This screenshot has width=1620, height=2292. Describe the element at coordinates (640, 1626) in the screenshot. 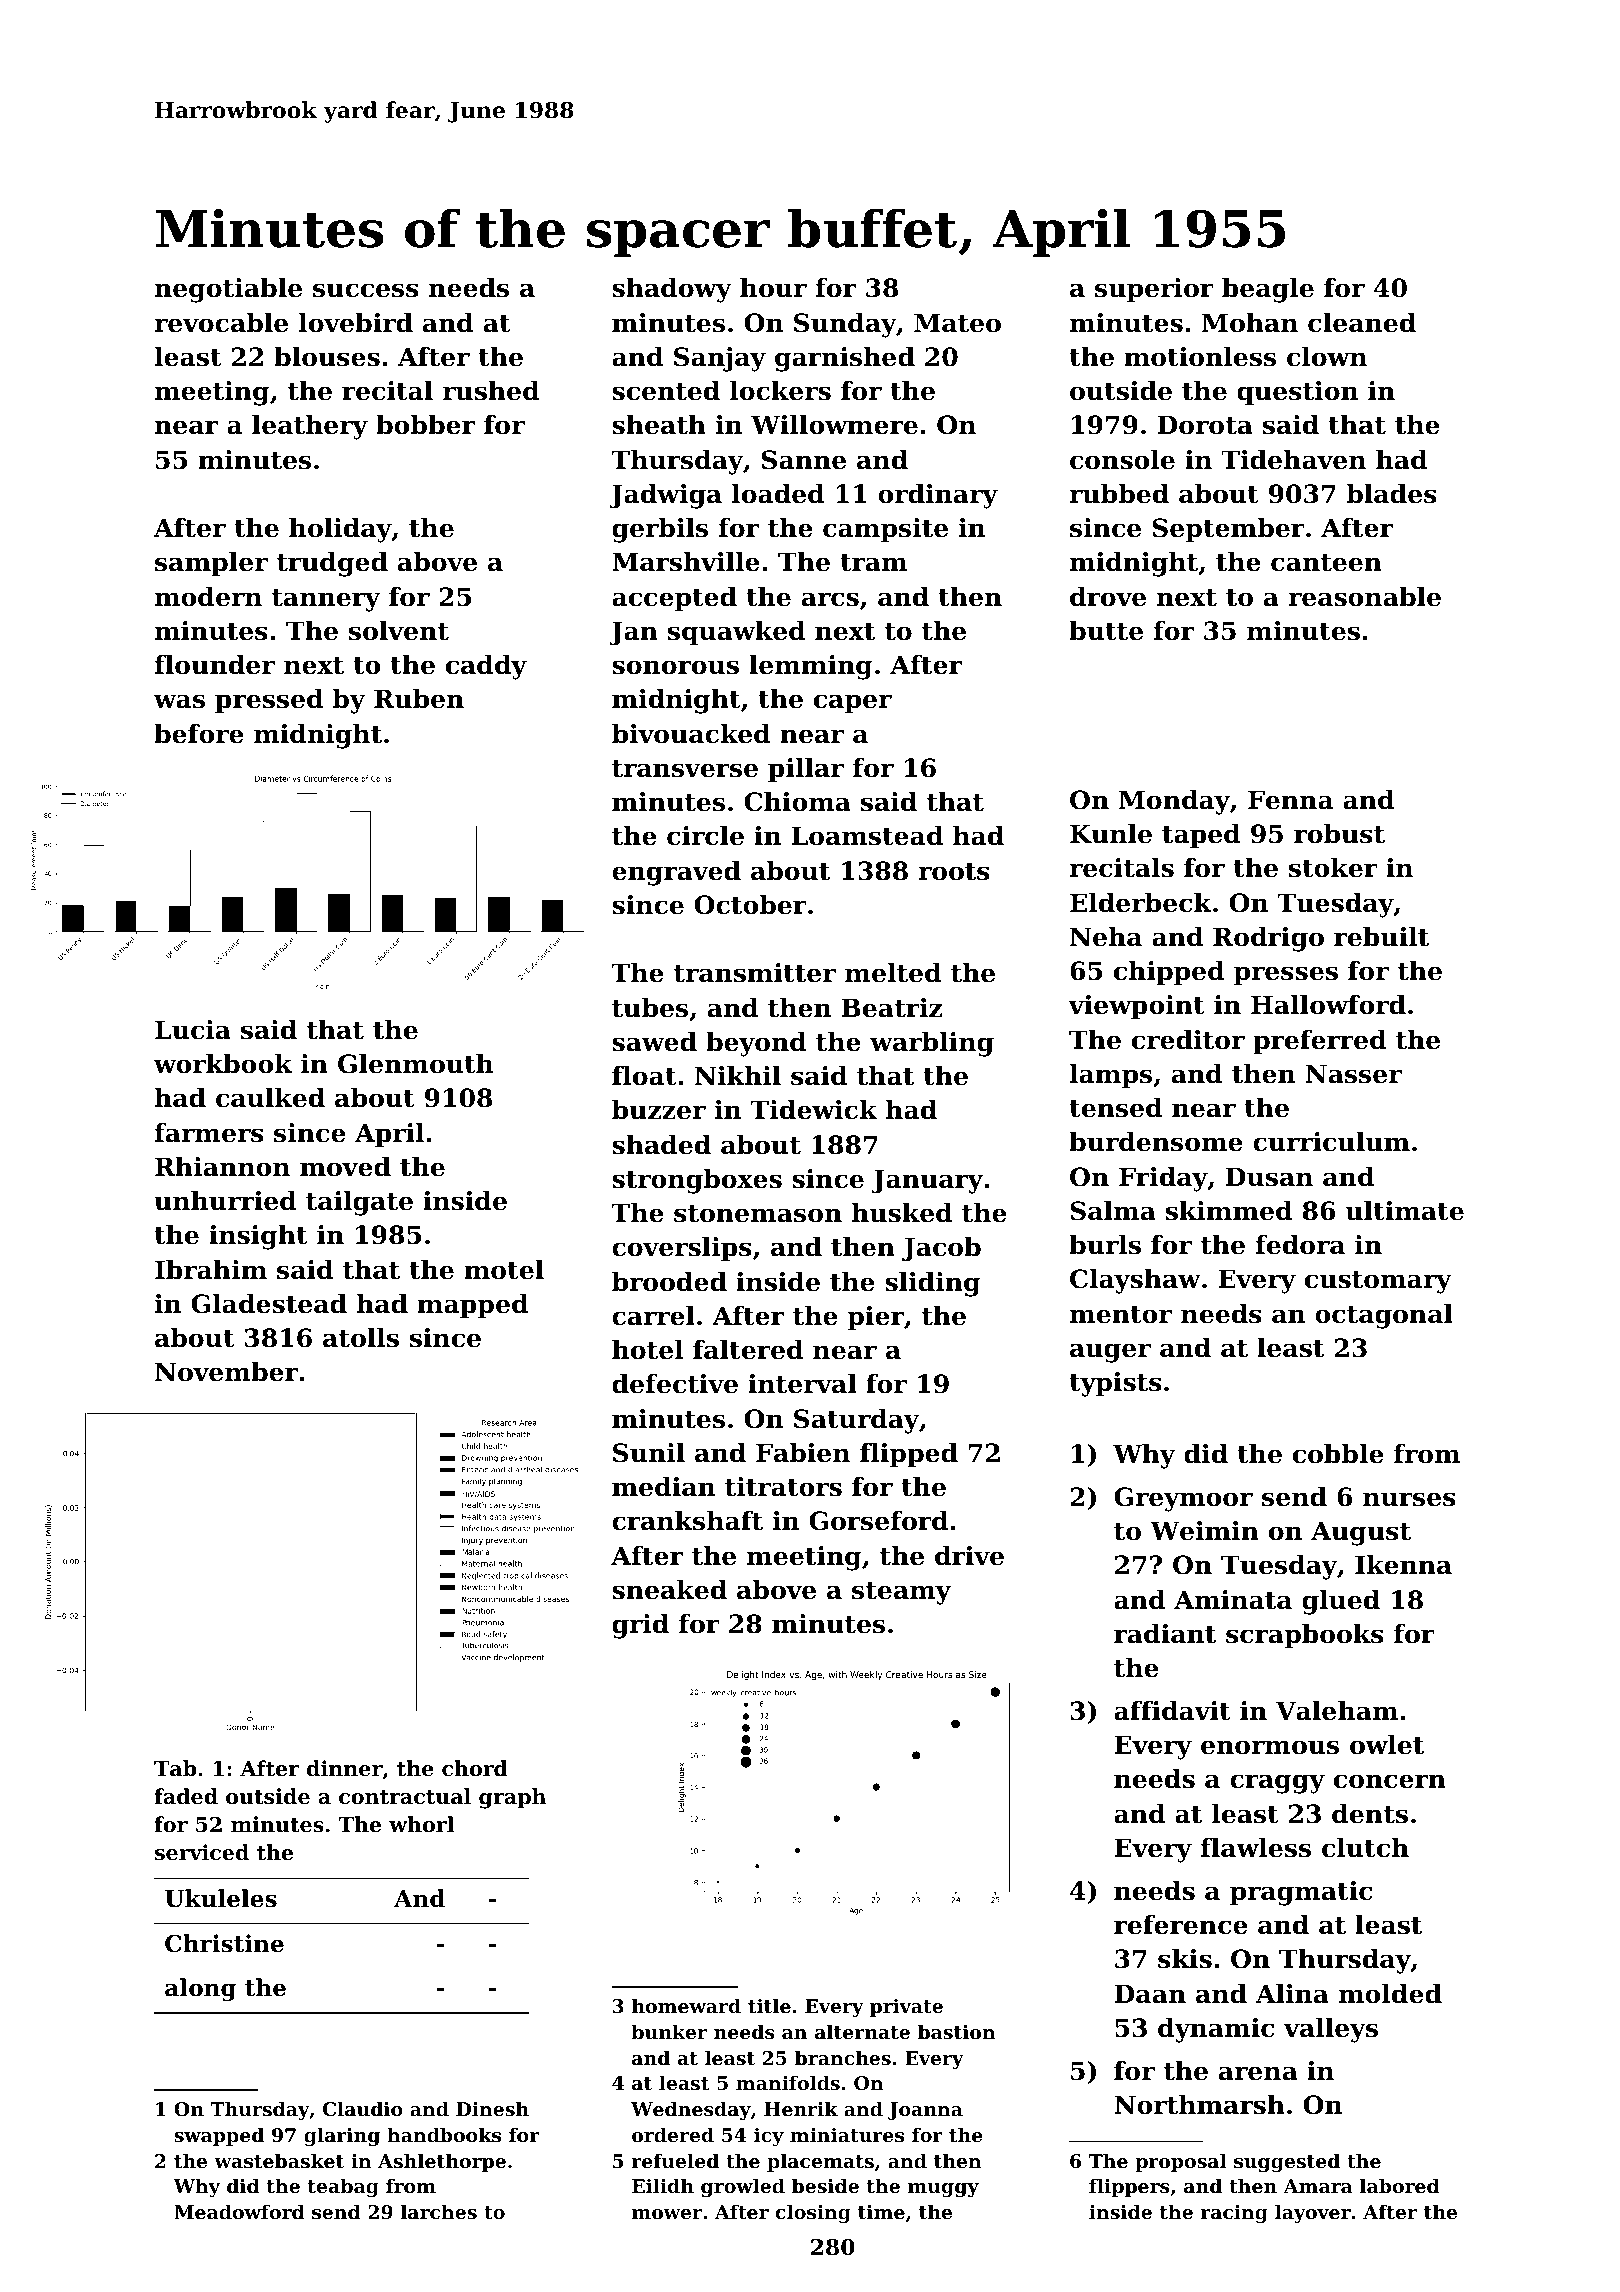

I see `grid` at that location.
